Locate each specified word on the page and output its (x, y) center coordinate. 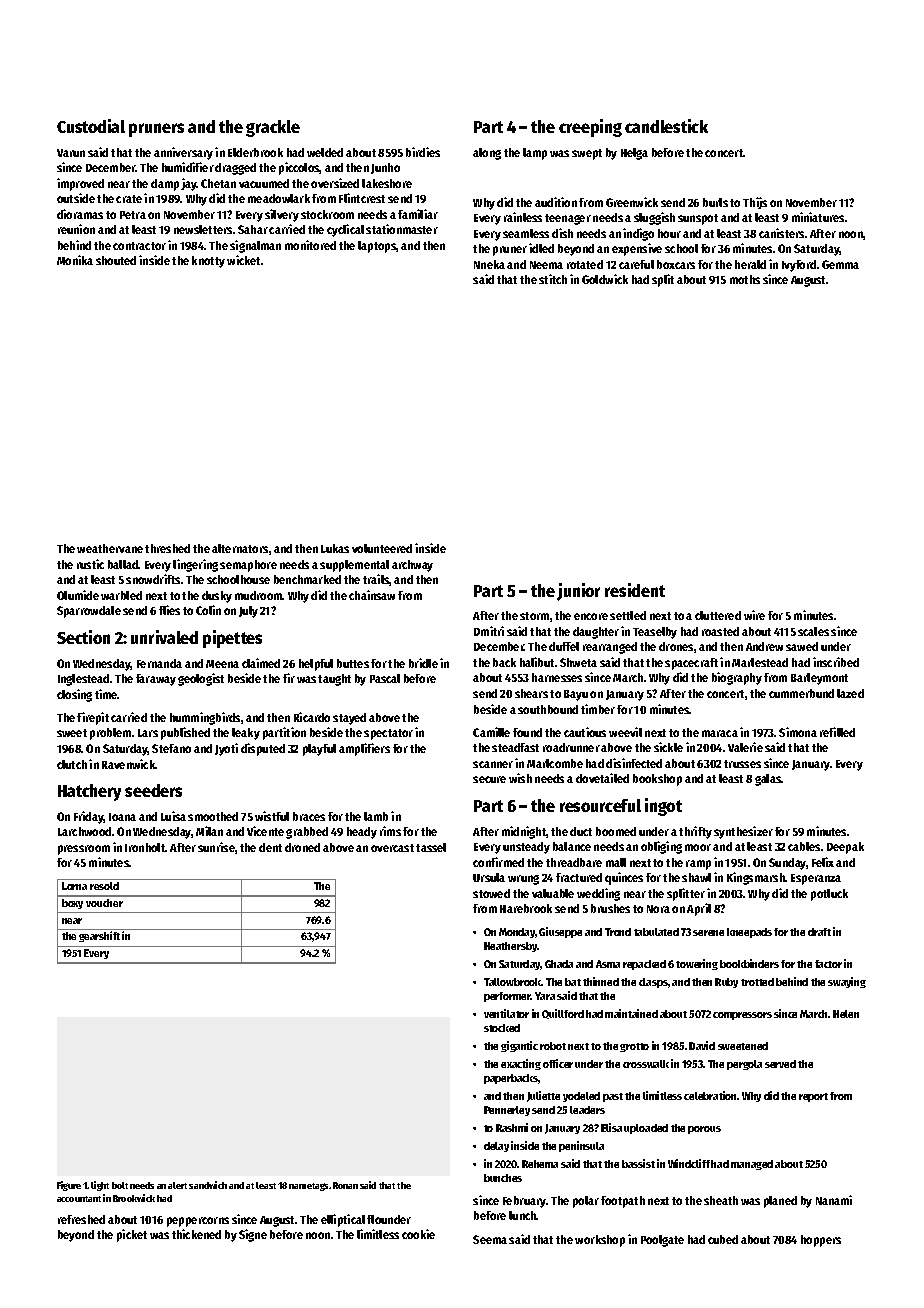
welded (325, 152)
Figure (69, 1186)
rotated (585, 264)
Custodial (91, 126)
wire (754, 615)
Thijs (755, 203)
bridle (423, 663)
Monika (75, 260)
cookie (418, 1234)
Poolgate (662, 1241)
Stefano (171, 748)
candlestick (666, 126)
